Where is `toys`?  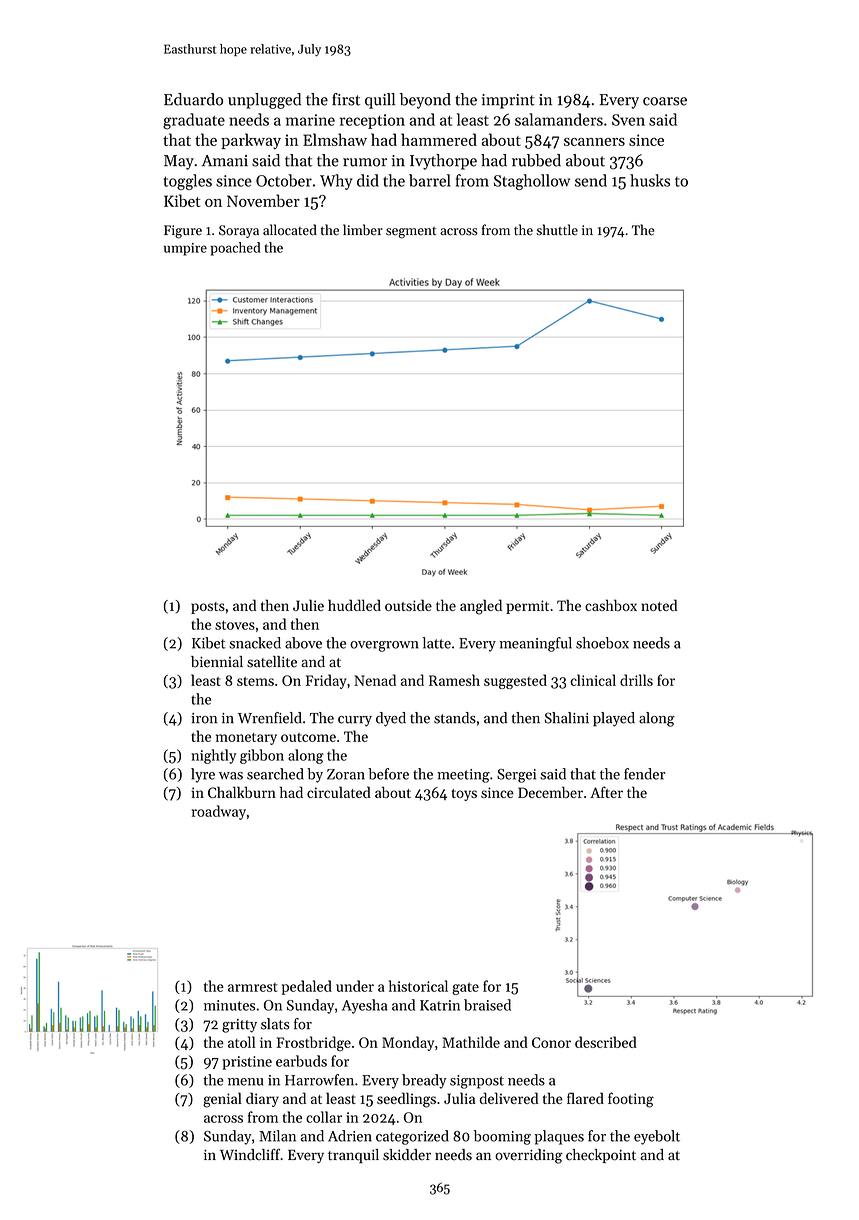
toys is located at coordinates (464, 795).
